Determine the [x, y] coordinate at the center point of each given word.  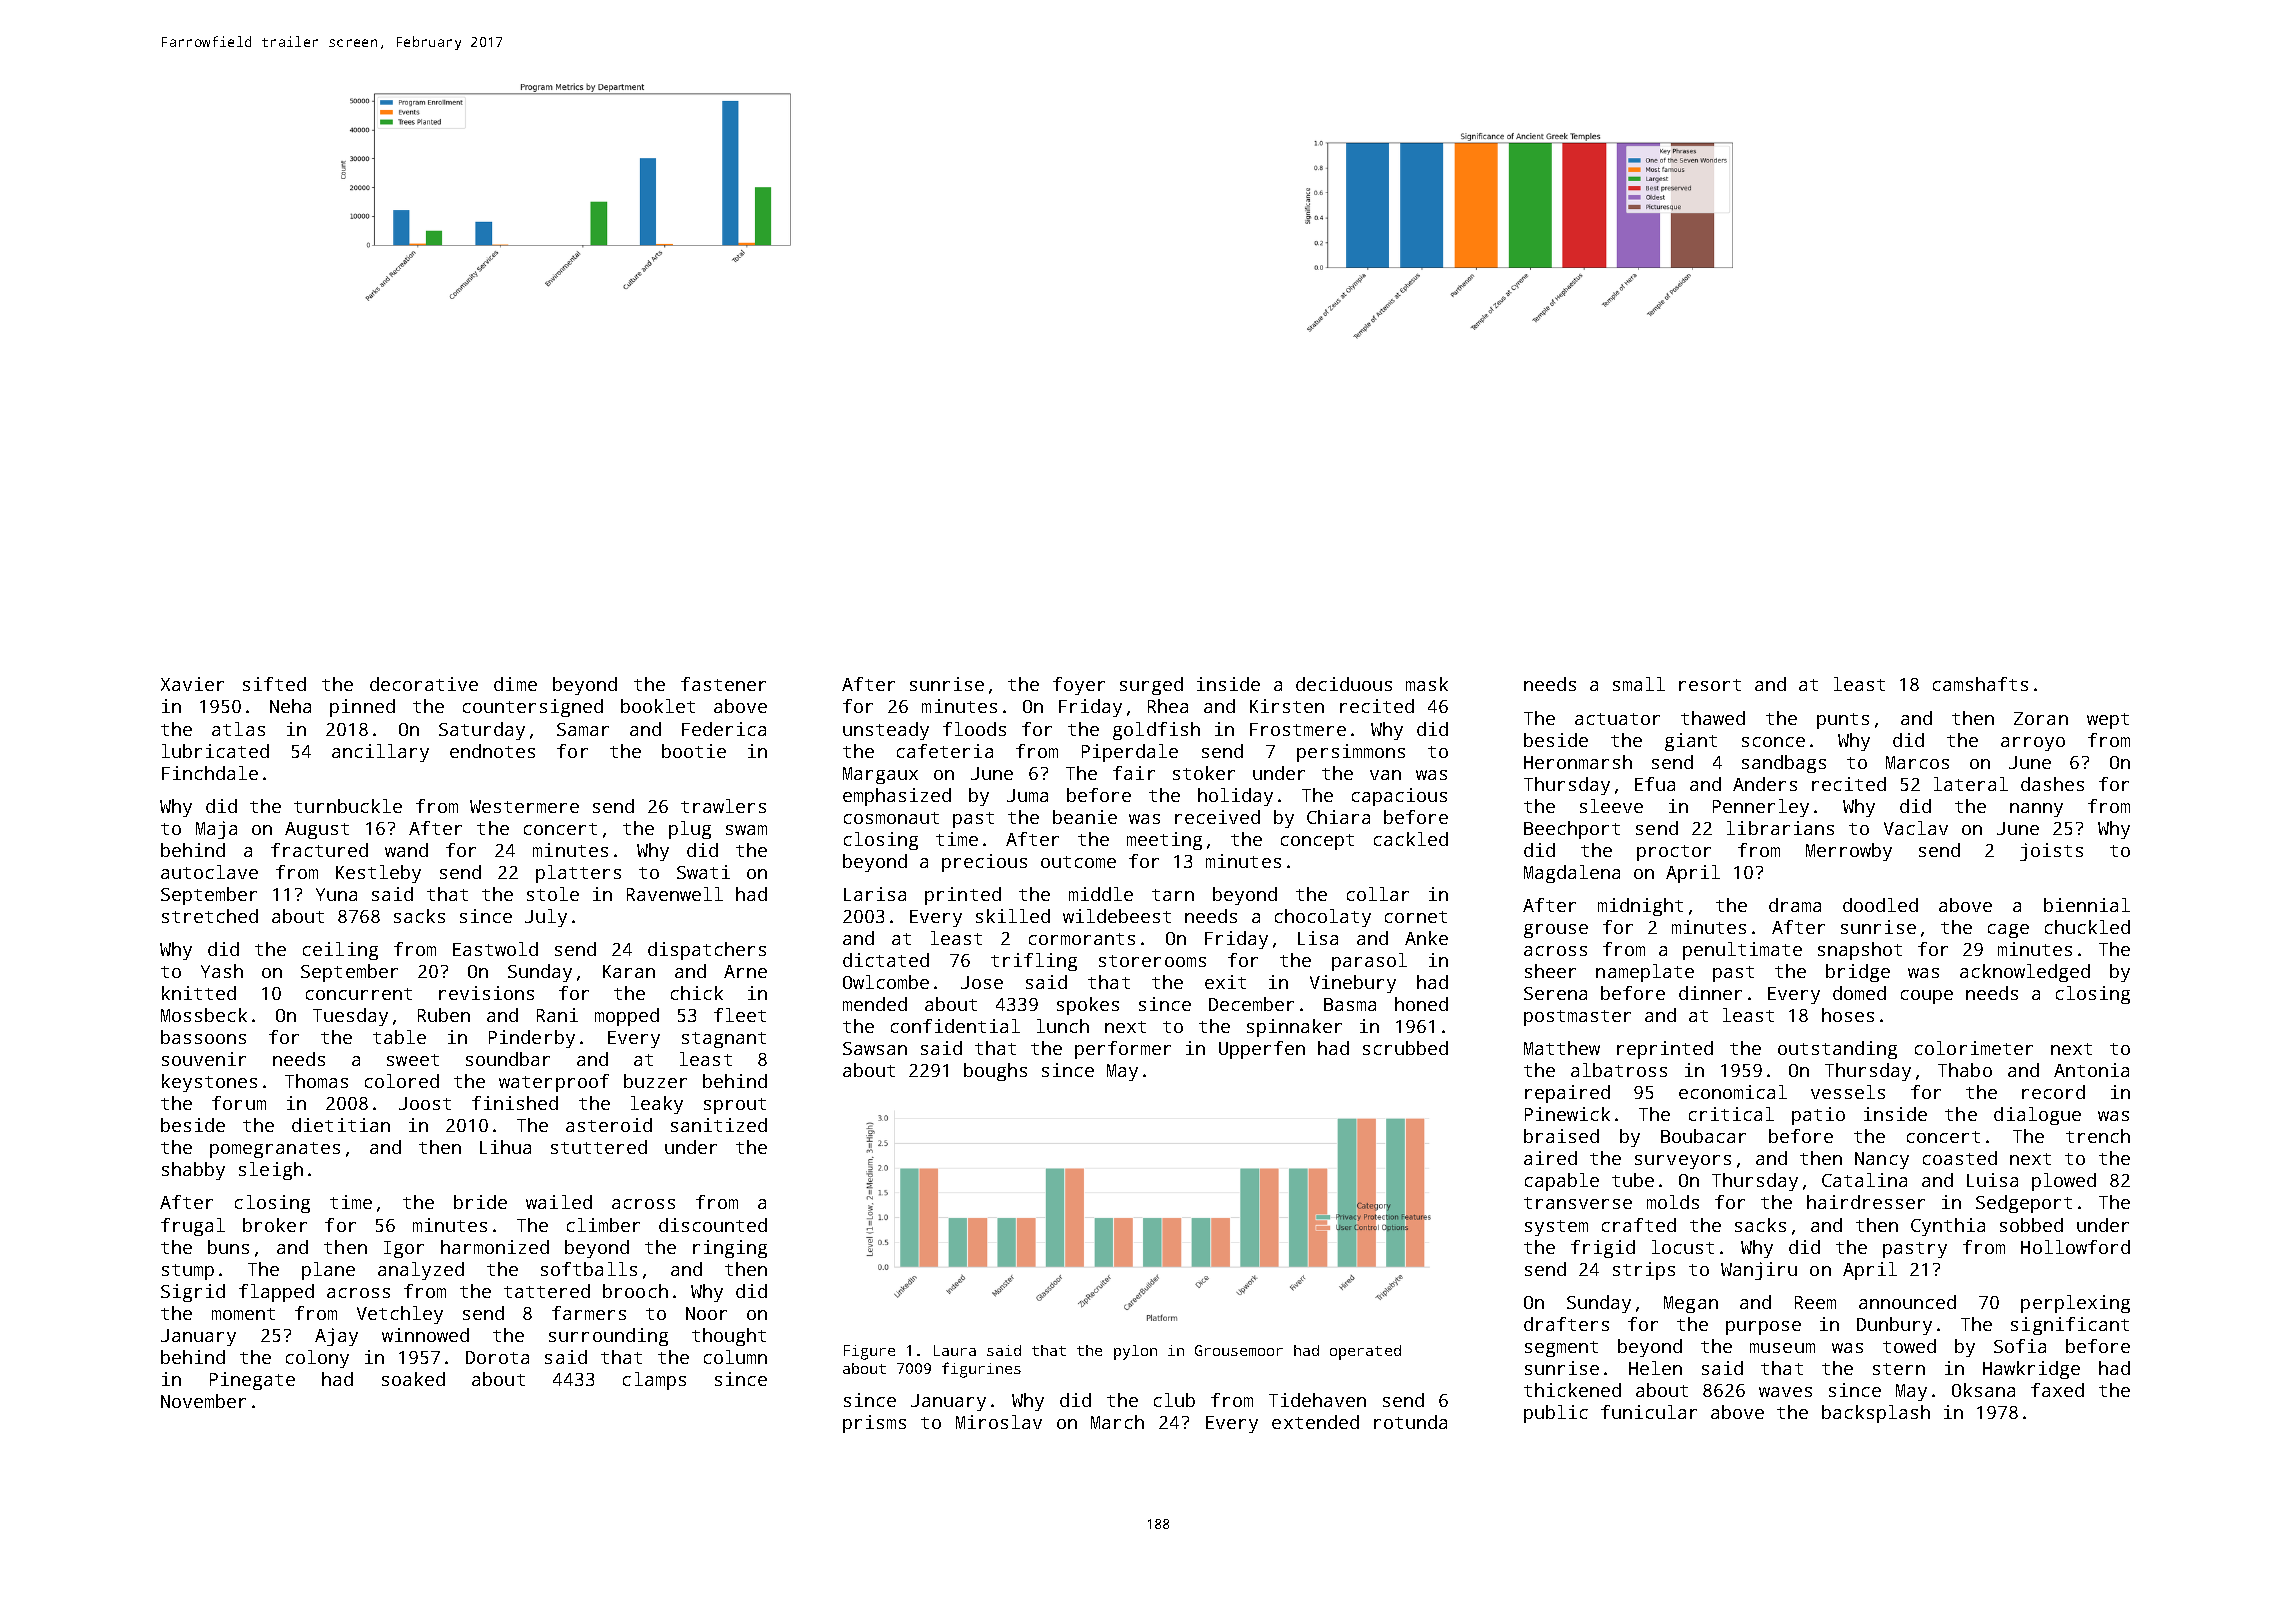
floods [974, 729]
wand [406, 850]
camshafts [1980, 684]
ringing [730, 1249]
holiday [1235, 797]
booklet [658, 706]
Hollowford [2075, 1247]
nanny [2036, 810]
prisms [874, 1424]
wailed [559, 1202]
